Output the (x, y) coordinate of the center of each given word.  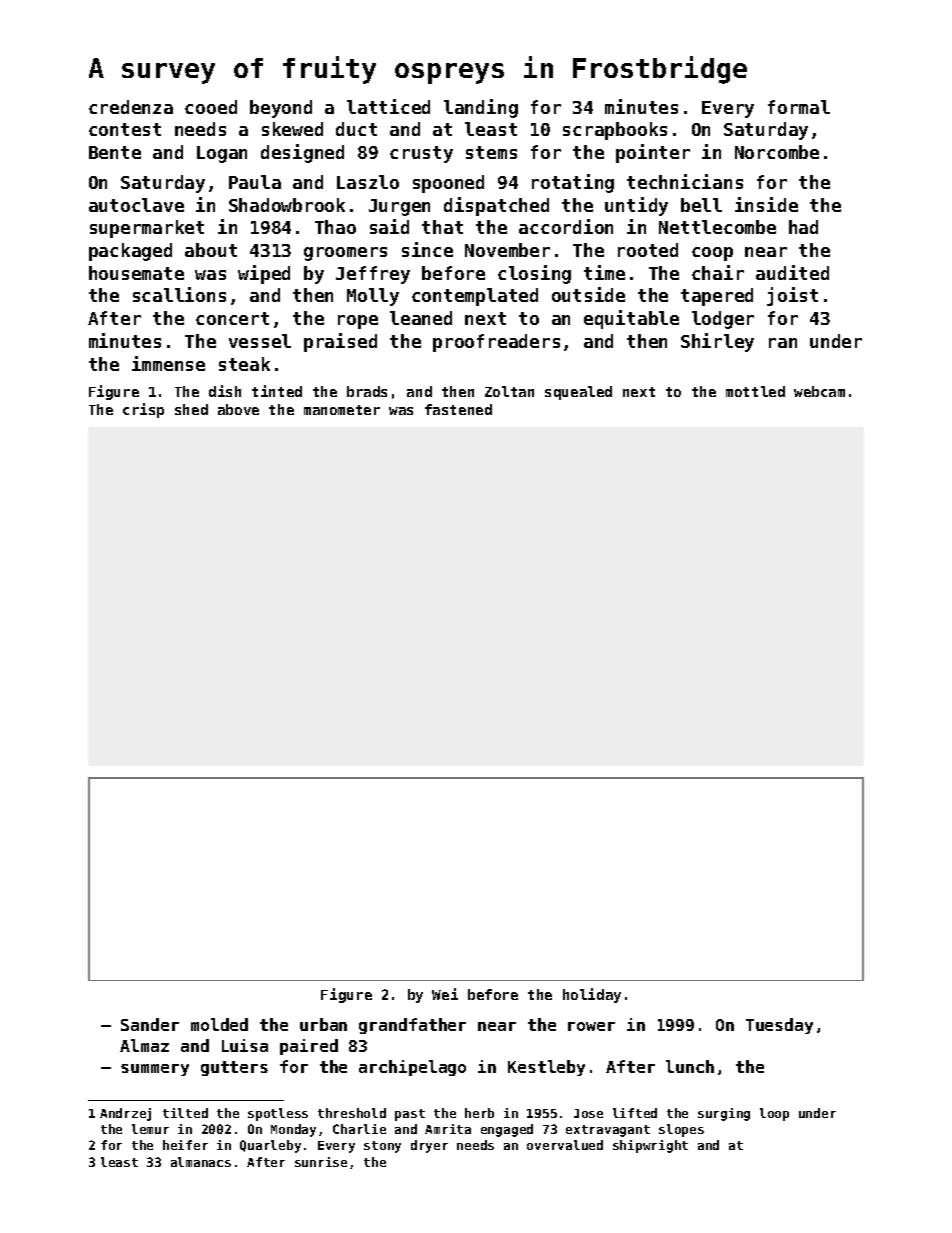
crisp (143, 410)
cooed (211, 107)
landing (481, 108)
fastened (458, 409)
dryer (429, 1146)
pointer (653, 153)
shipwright (650, 1146)
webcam (819, 391)
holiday (592, 995)
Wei (445, 994)
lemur (150, 1129)
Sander (150, 1024)
